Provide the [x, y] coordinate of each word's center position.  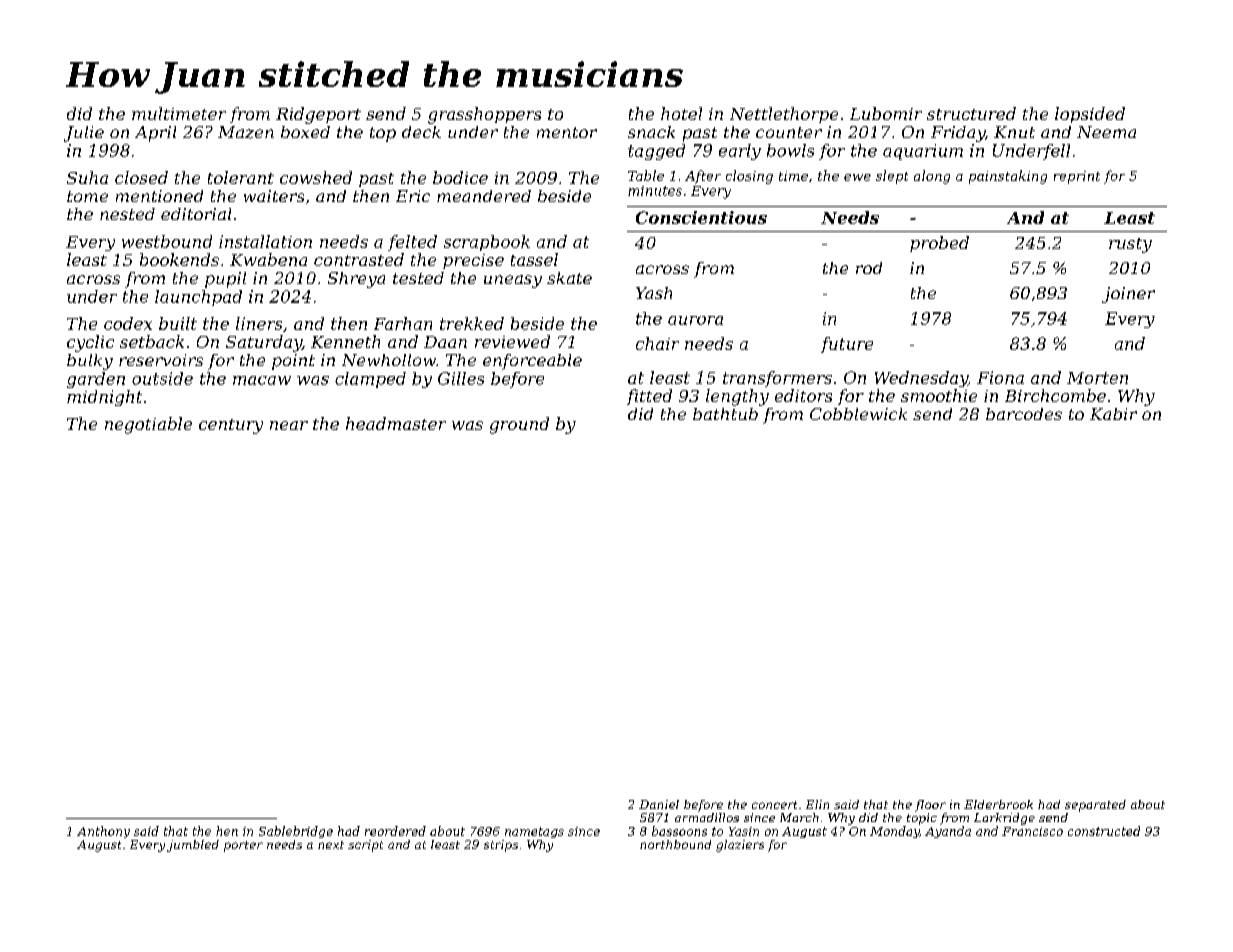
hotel [681, 113]
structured [971, 113]
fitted [649, 397]
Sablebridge [296, 832]
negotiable [148, 425]
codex [128, 323]
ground [519, 425]
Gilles [461, 378]
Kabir [1113, 414]
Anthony [103, 832]
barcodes [1024, 414]
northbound [675, 844]
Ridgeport [318, 115]
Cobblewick [858, 414]
